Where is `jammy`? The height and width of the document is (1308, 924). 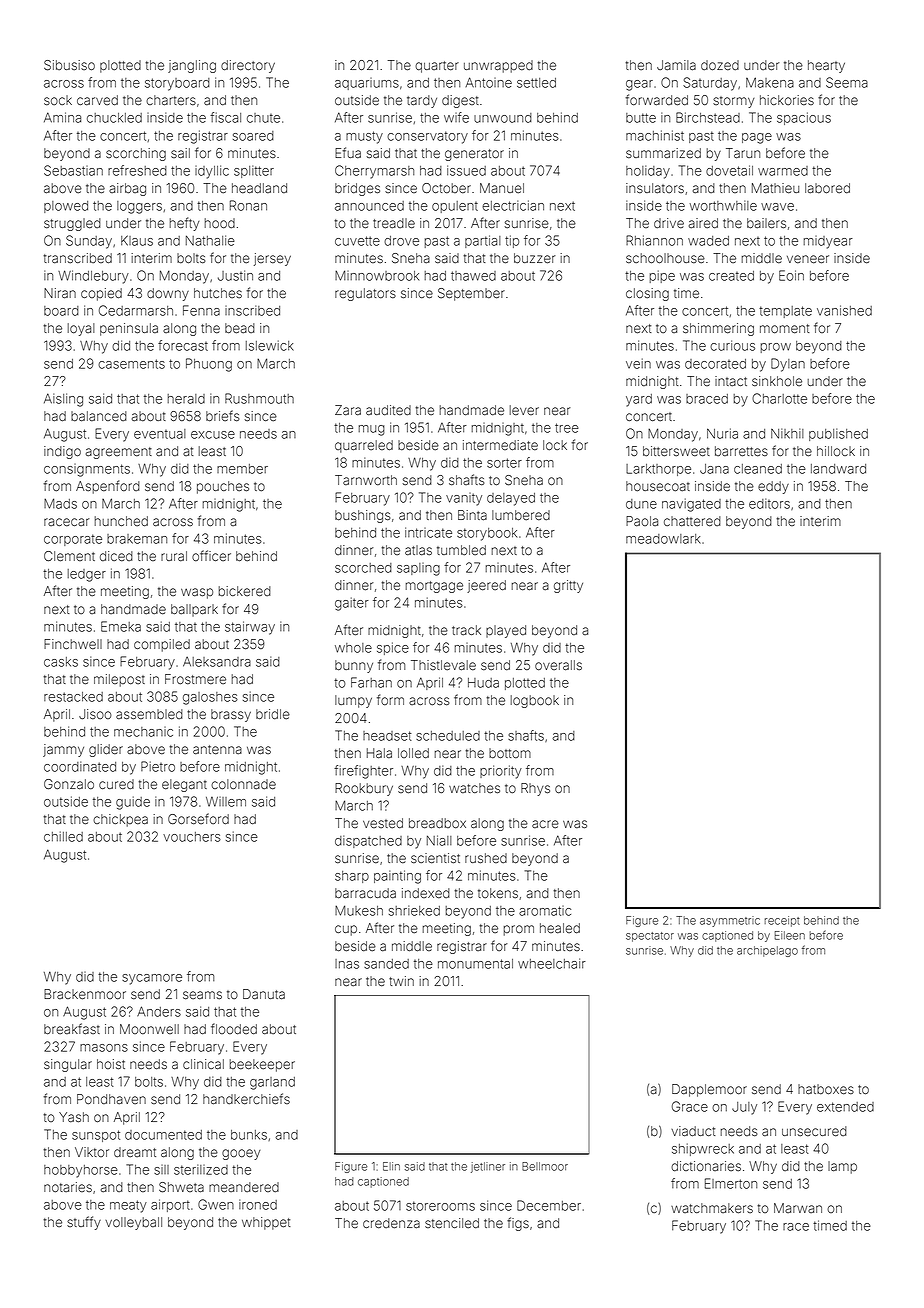 jammy is located at coordinates (63, 750).
